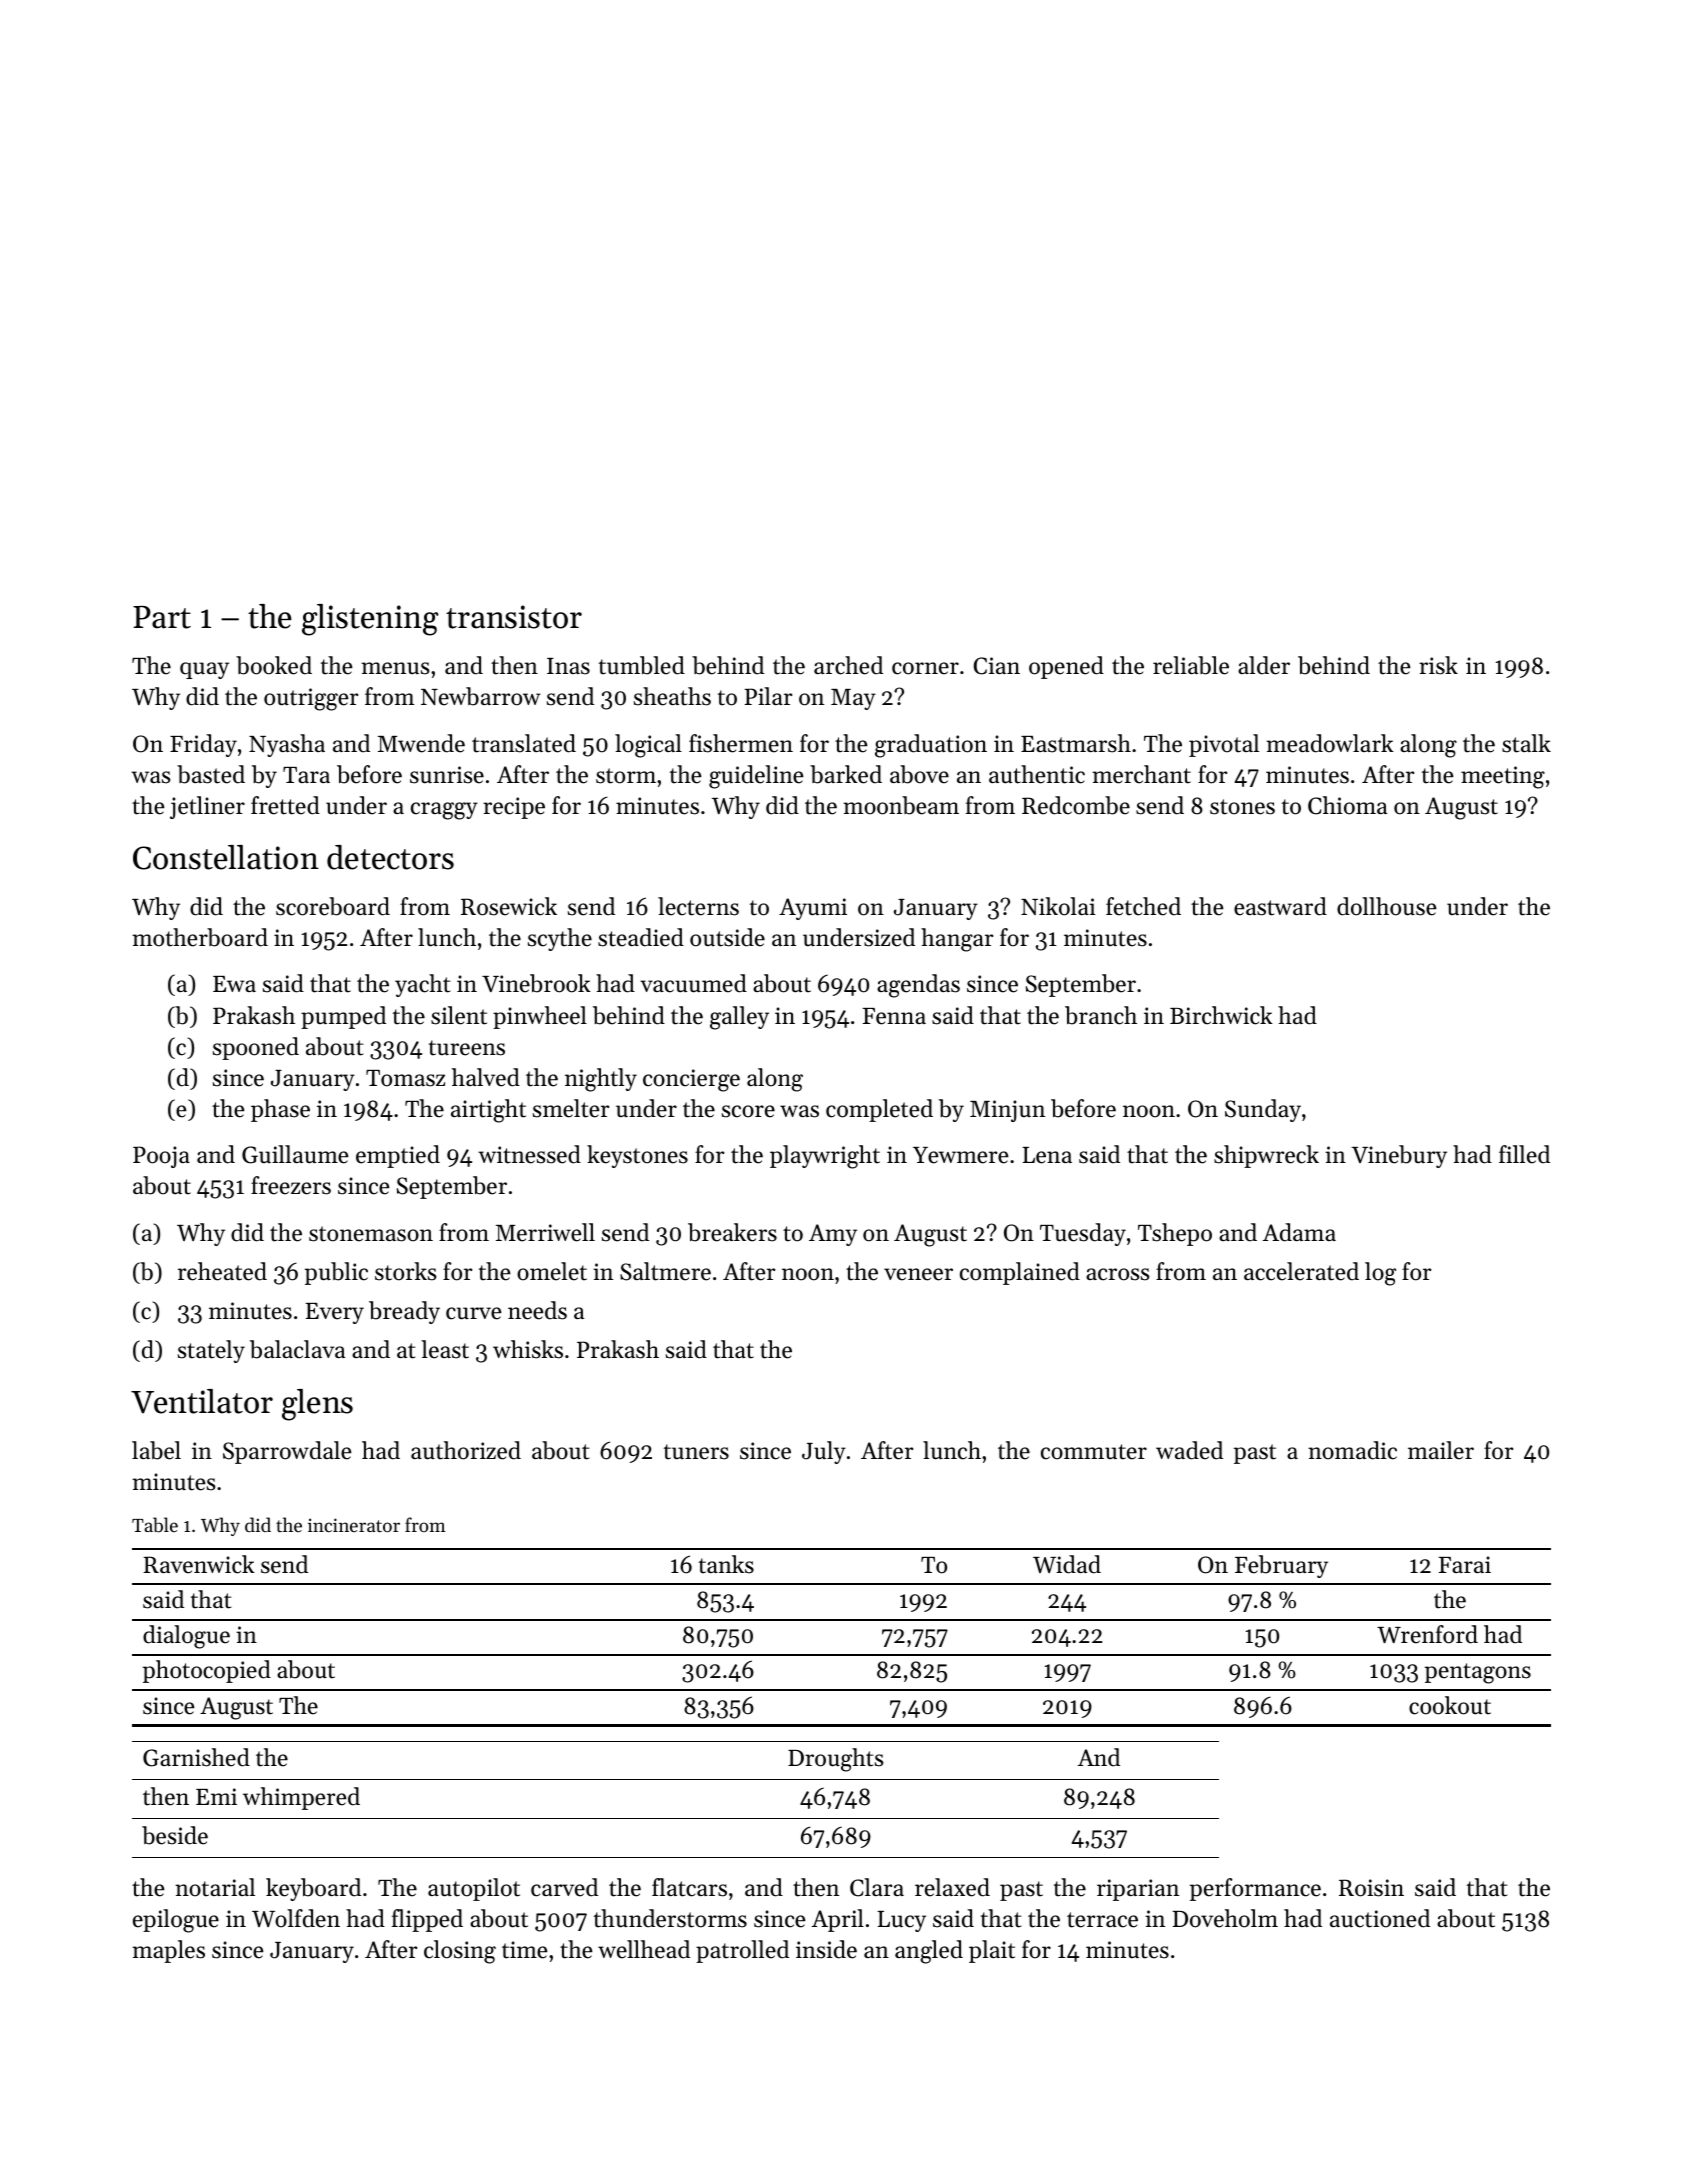 Image resolution: width=1683 pixels, height=2178 pixels. I want to click on quay, so click(204, 670).
